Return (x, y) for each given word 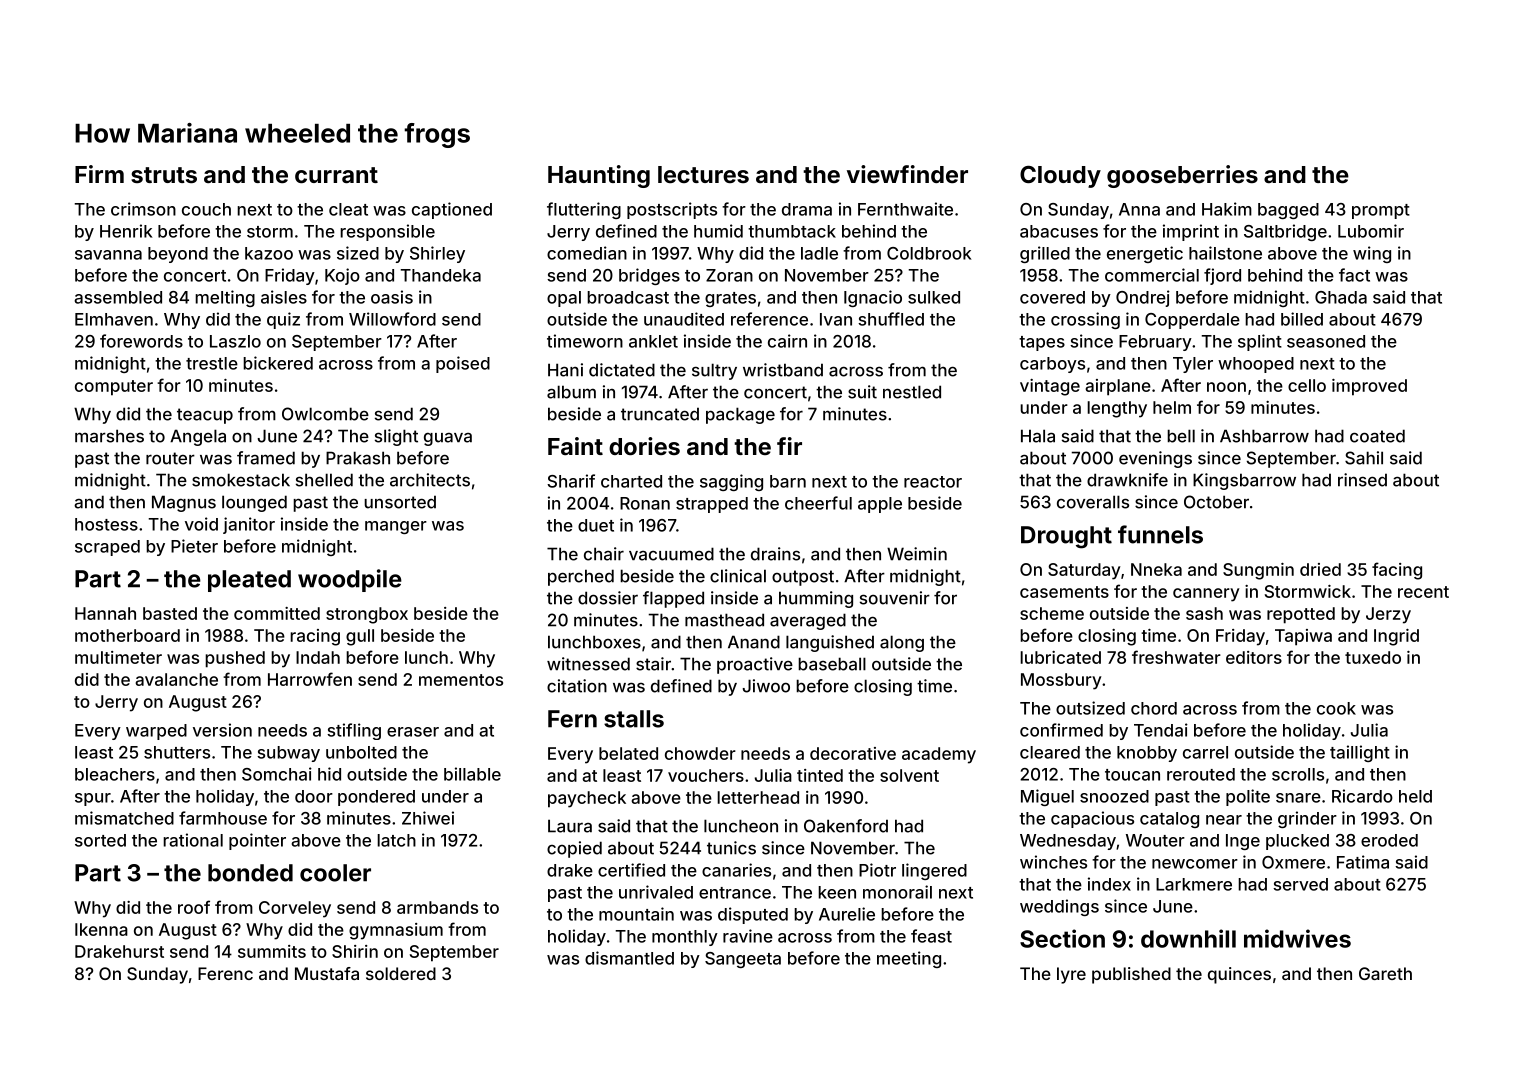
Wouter (1155, 840)
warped (156, 732)
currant (336, 175)
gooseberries (1182, 176)
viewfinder (907, 174)
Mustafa (327, 973)
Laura (570, 826)
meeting (909, 959)
